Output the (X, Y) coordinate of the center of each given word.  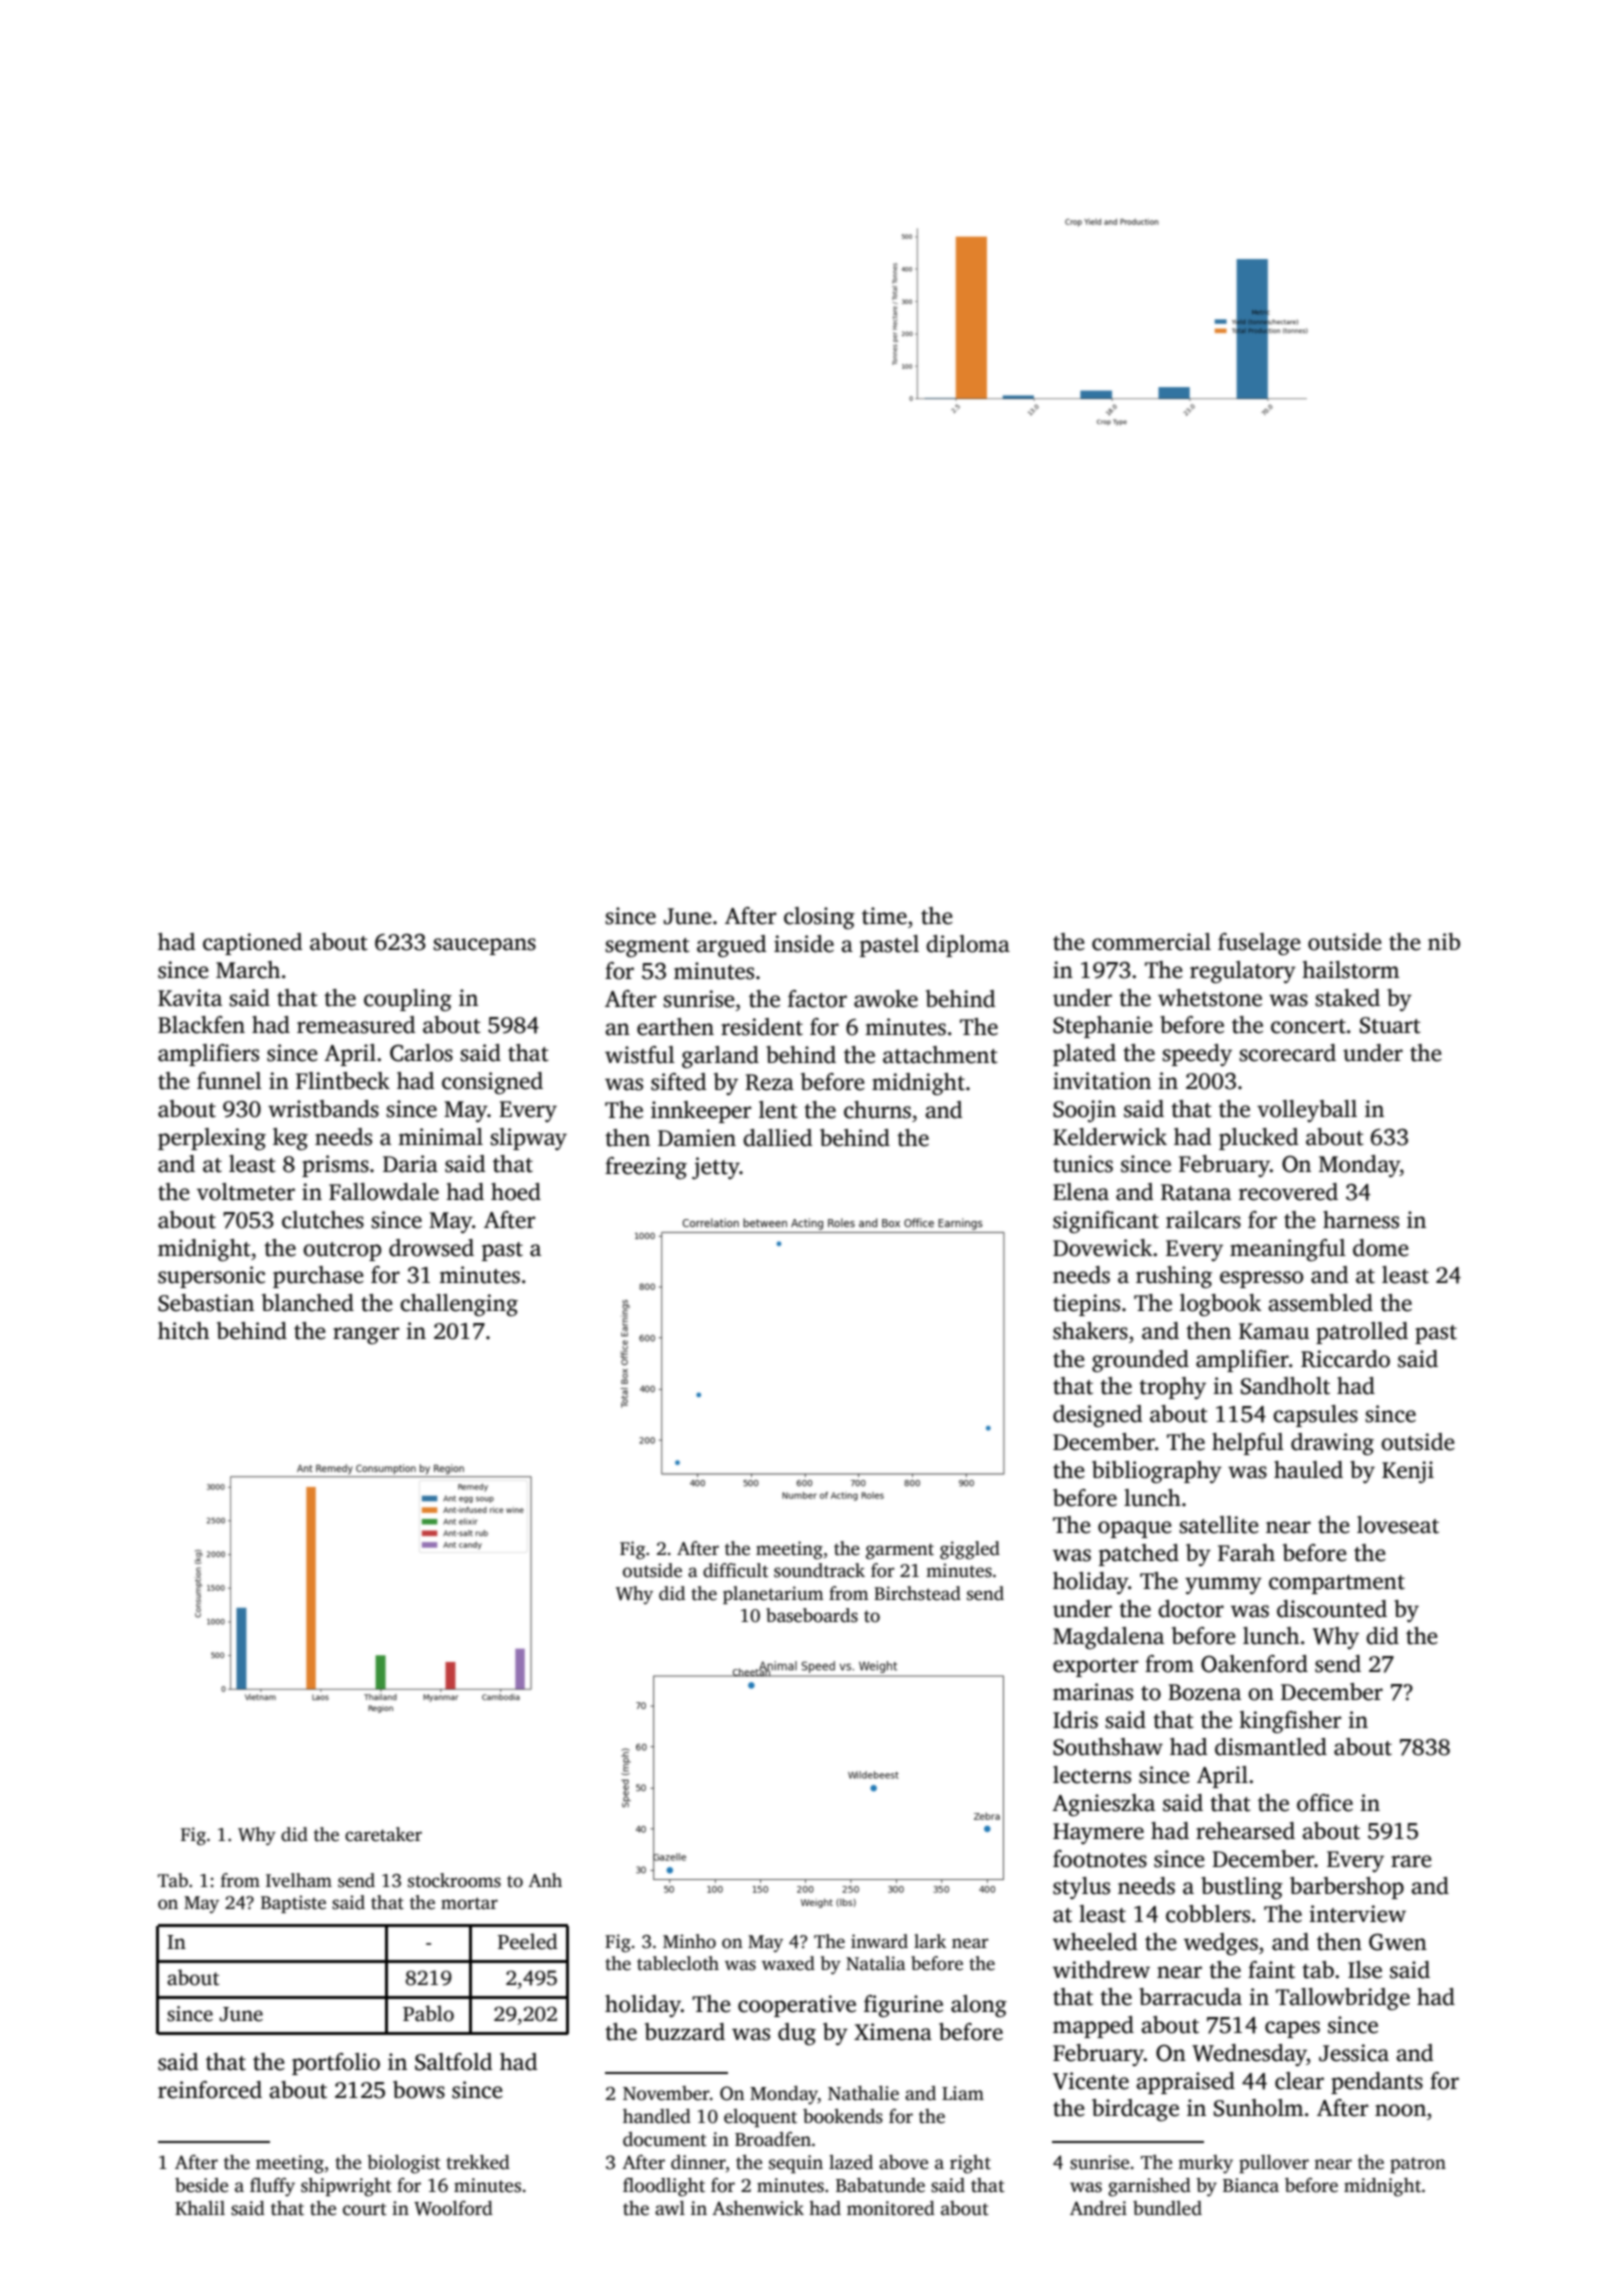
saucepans (484, 946)
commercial (1151, 942)
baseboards (812, 1615)
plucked (1258, 1139)
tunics (1083, 1164)
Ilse (1365, 1970)
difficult (735, 1570)
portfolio (336, 2064)
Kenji (1408, 1472)
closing (819, 918)
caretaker (383, 1834)
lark (930, 1941)
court (365, 2209)
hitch (183, 1331)
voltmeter (246, 1192)
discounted (1332, 1609)
